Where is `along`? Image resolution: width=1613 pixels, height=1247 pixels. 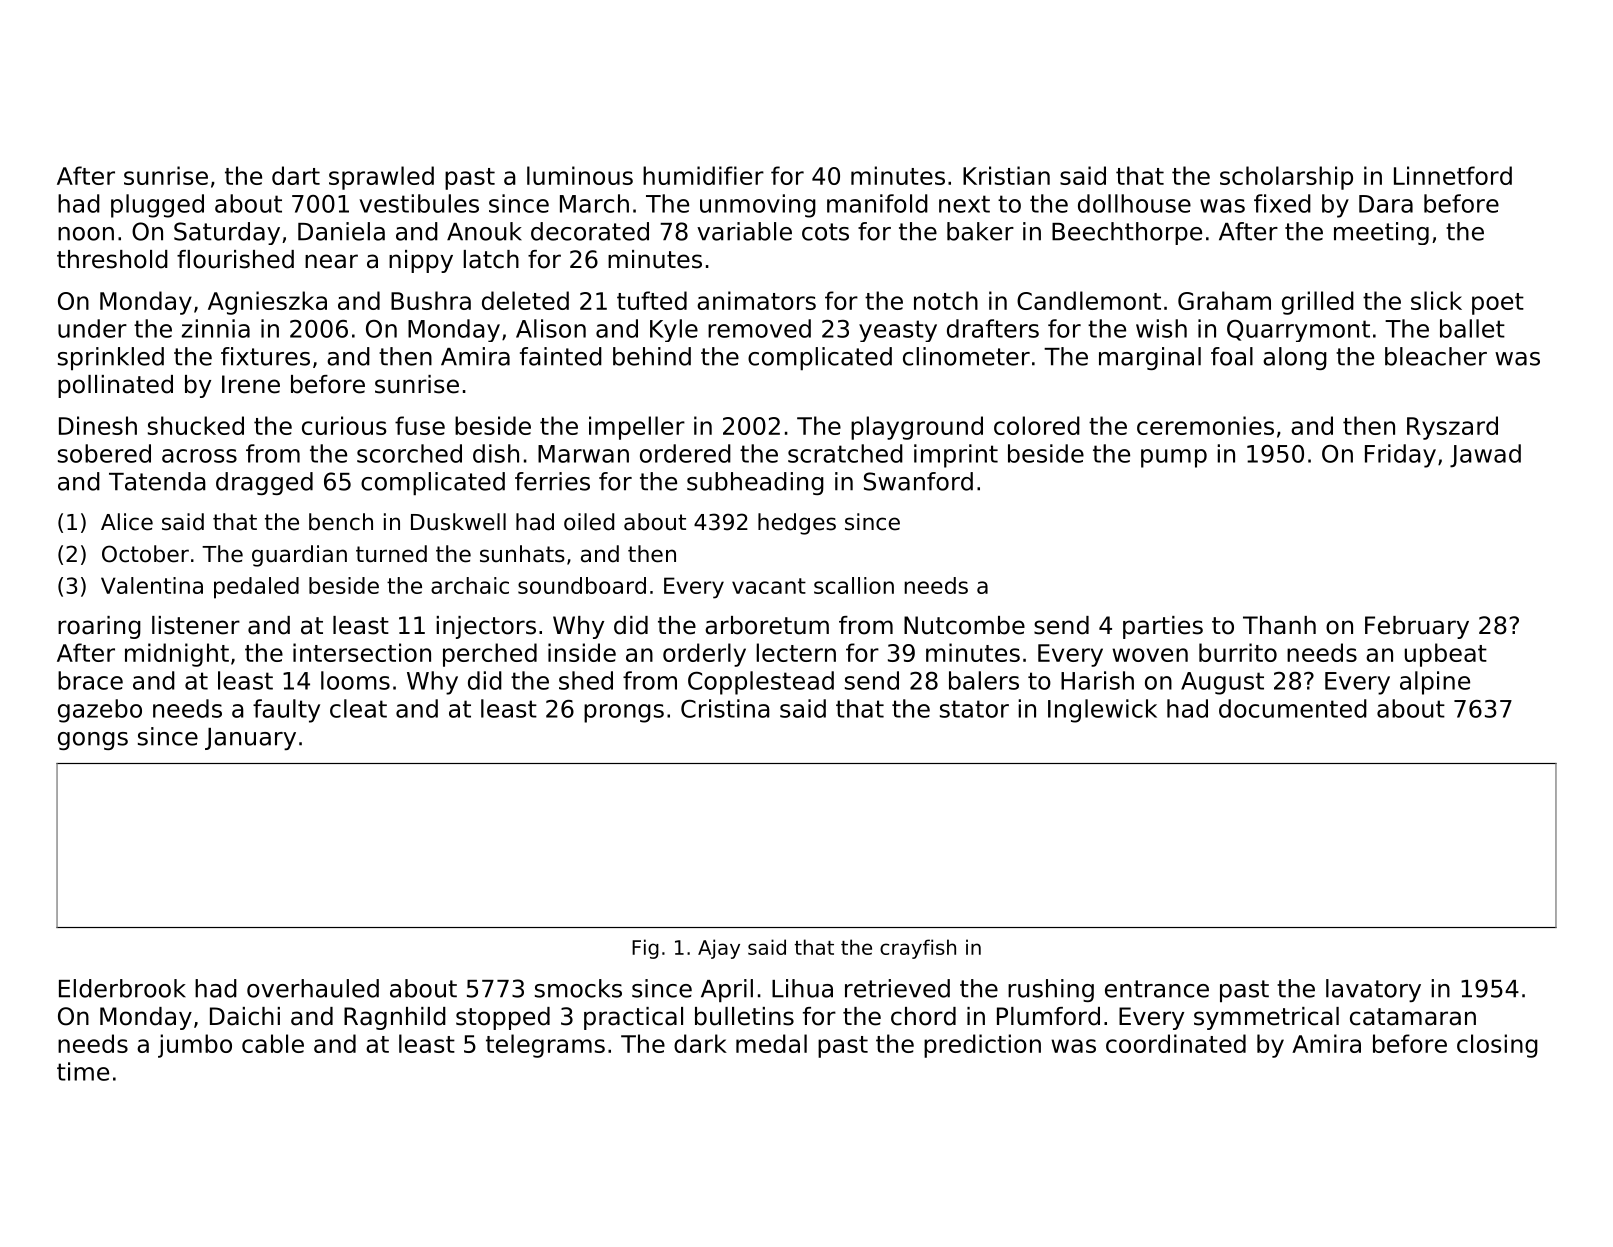 along is located at coordinates (1295, 358).
